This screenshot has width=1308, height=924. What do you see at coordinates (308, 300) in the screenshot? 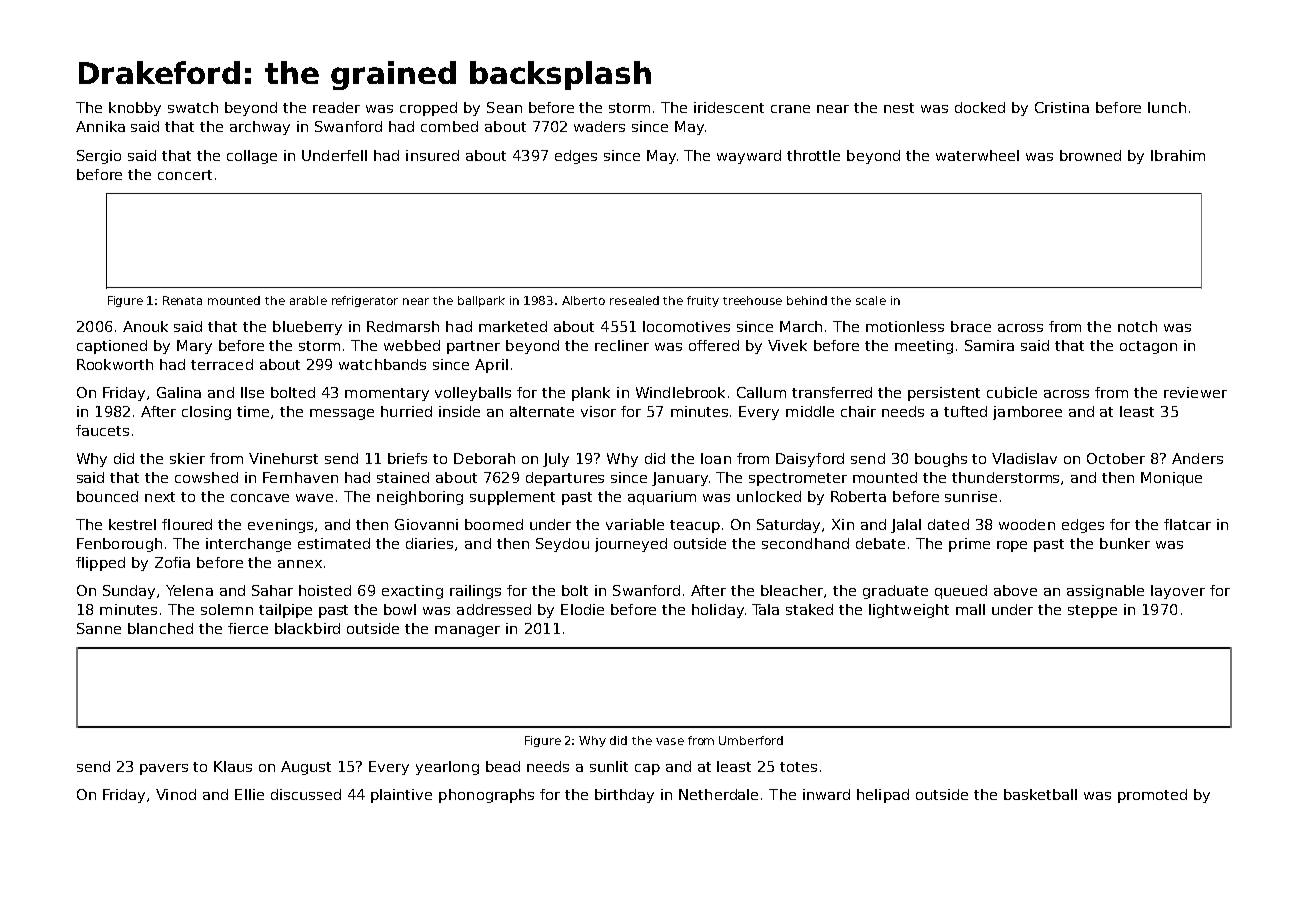
I see `arable` at bounding box center [308, 300].
